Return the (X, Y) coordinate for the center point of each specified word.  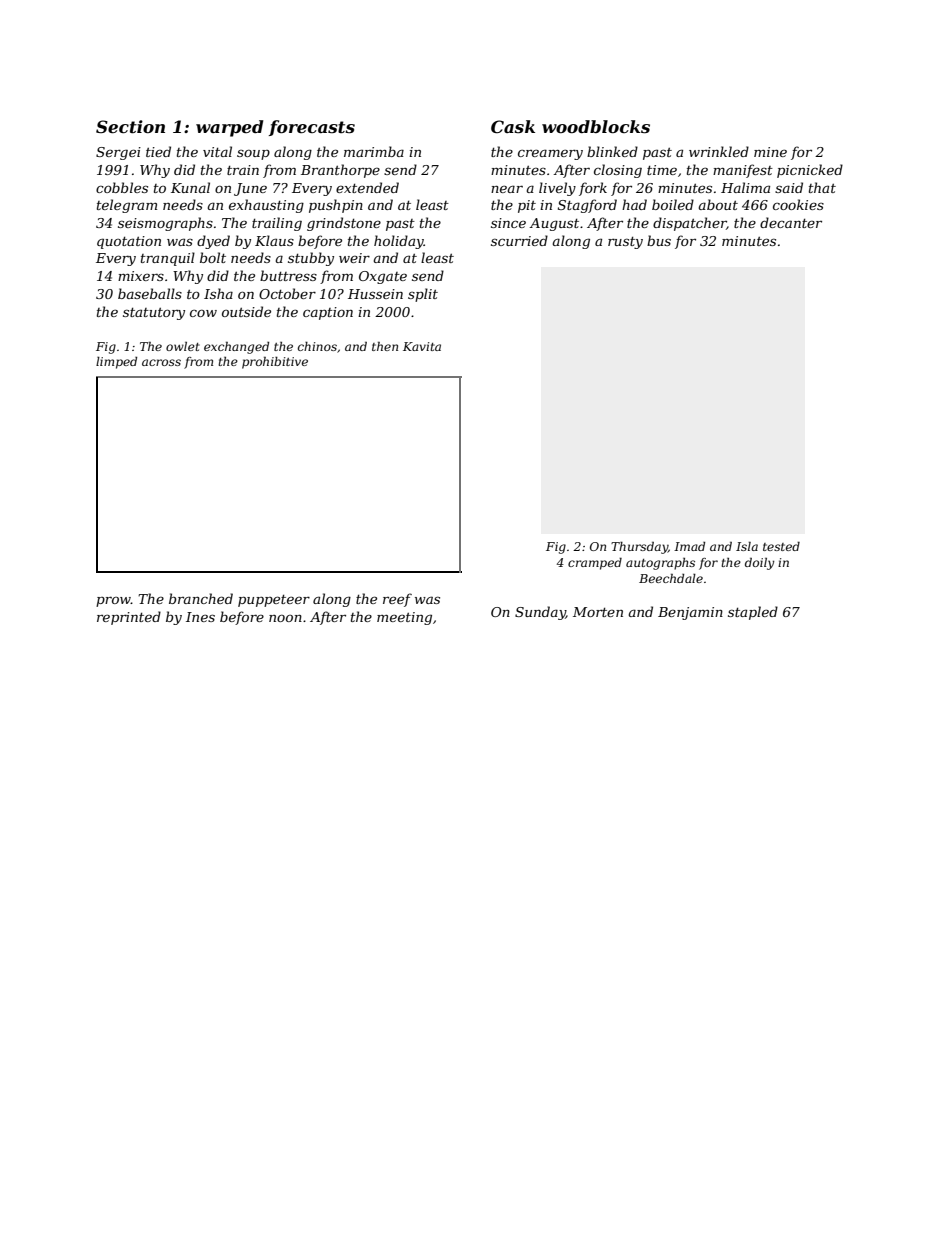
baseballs (150, 293)
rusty (625, 243)
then (385, 346)
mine (770, 152)
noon (285, 618)
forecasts (312, 128)
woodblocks (596, 126)
